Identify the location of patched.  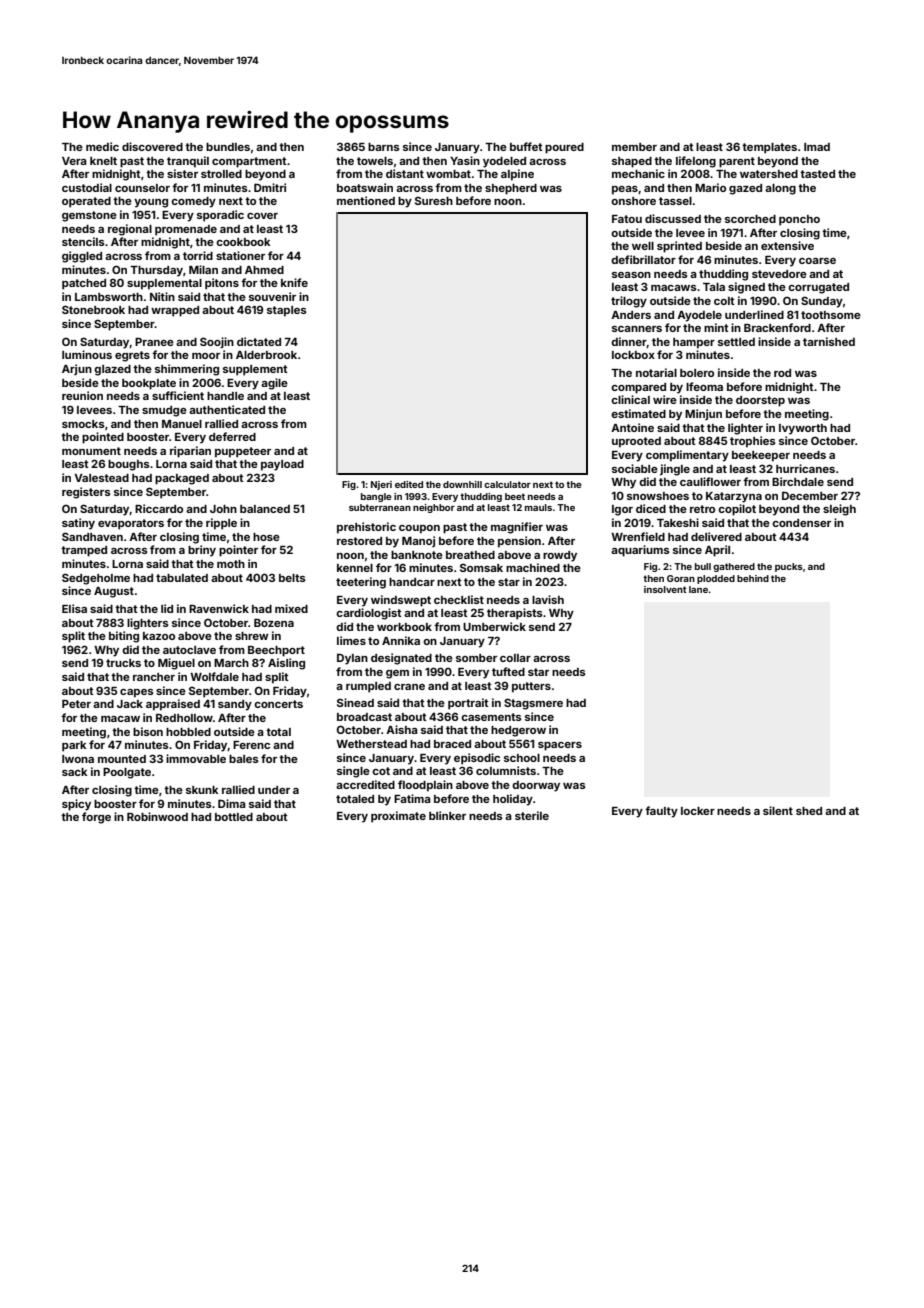
(84, 284).
